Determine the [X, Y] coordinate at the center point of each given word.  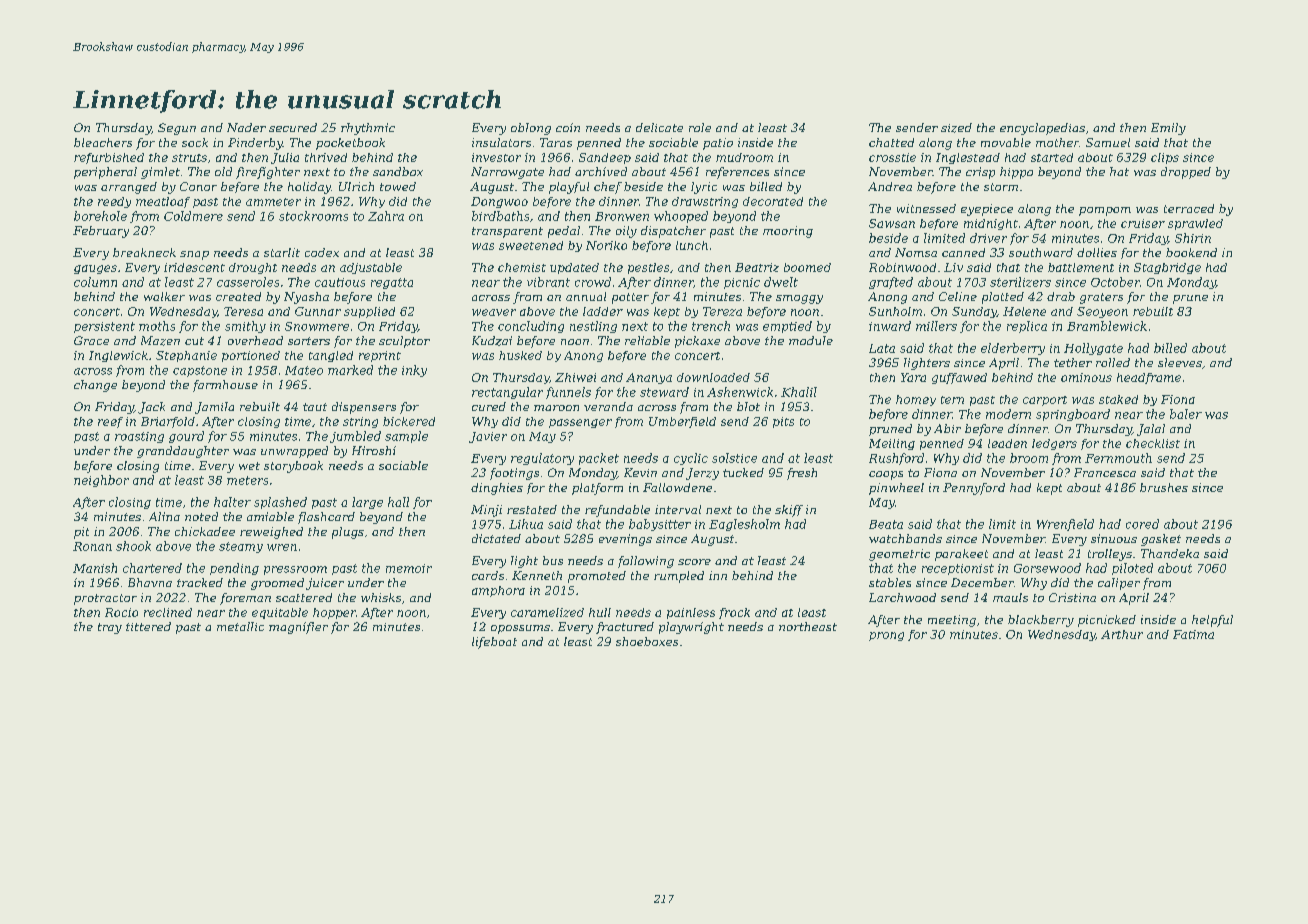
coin [568, 127]
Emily [1168, 129]
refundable [617, 511]
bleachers [103, 142]
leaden [1007, 443]
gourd [186, 437]
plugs [348, 533]
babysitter [660, 525]
